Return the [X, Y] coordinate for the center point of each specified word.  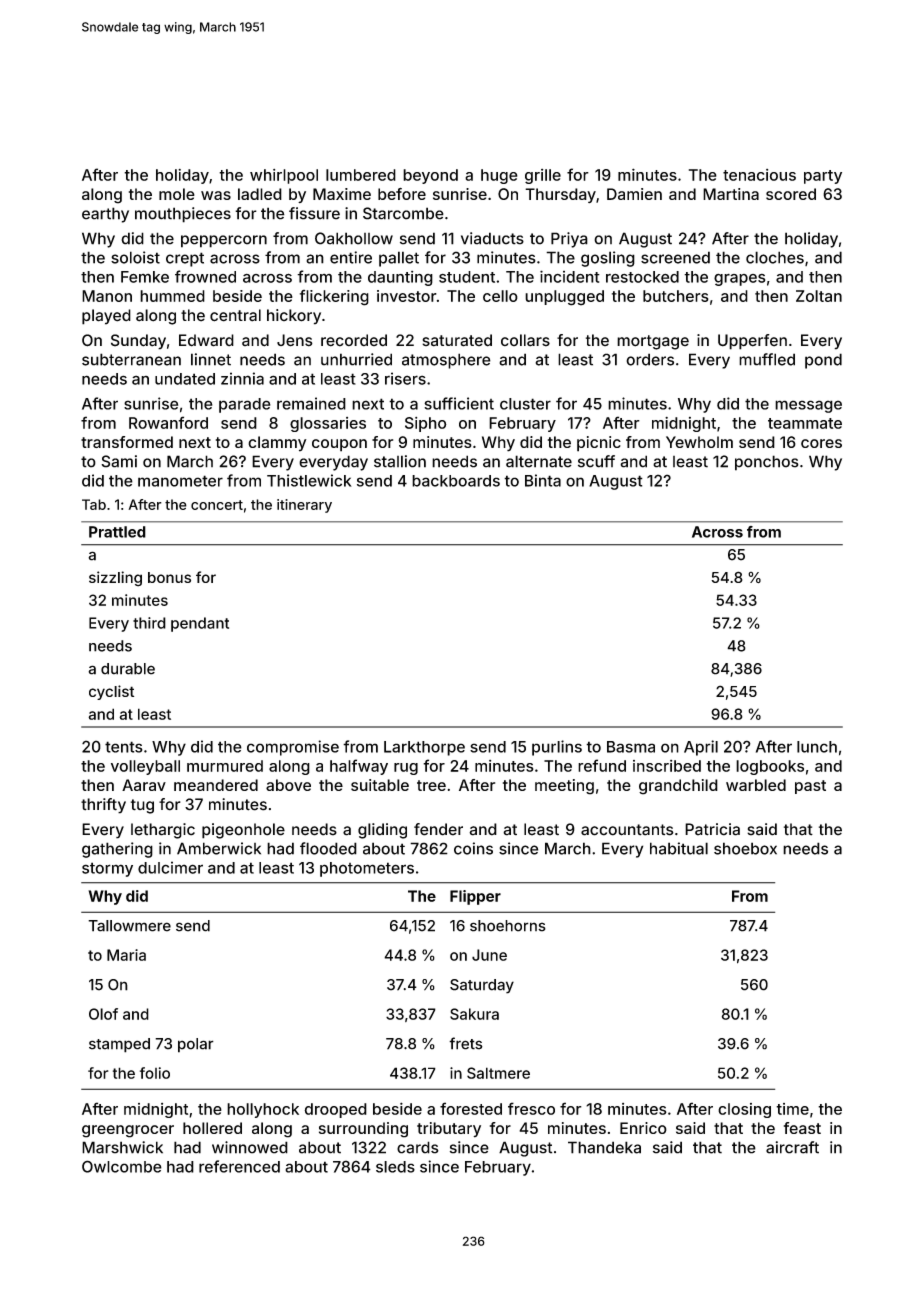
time [792, 1109]
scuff [596, 461]
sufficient [459, 403]
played [106, 317]
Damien [634, 194]
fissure [314, 213]
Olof [103, 1014]
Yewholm [699, 442]
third [149, 623]
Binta [543, 480]
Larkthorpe [424, 748]
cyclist [111, 692]
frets [466, 1043]
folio [155, 1073]
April [701, 748]
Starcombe [403, 213]
